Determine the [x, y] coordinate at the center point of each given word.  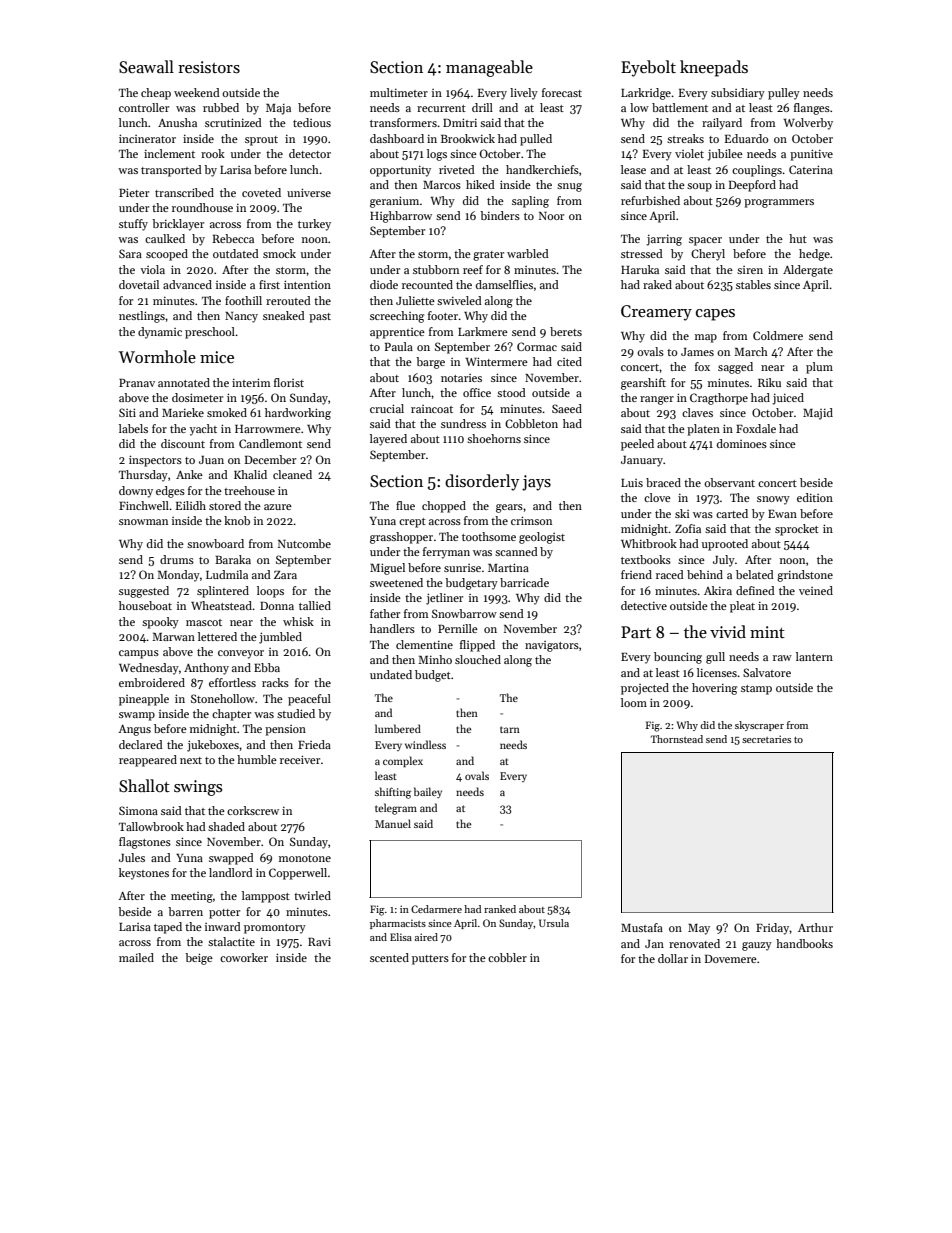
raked [657, 284]
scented [389, 957]
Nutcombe [304, 543]
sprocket [797, 530]
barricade [524, 582]
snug [569, 187]
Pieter [134, 192]
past [320, 318]
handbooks [804, 943]
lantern [814, 656]
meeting [192, 897]
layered [388, 440]
